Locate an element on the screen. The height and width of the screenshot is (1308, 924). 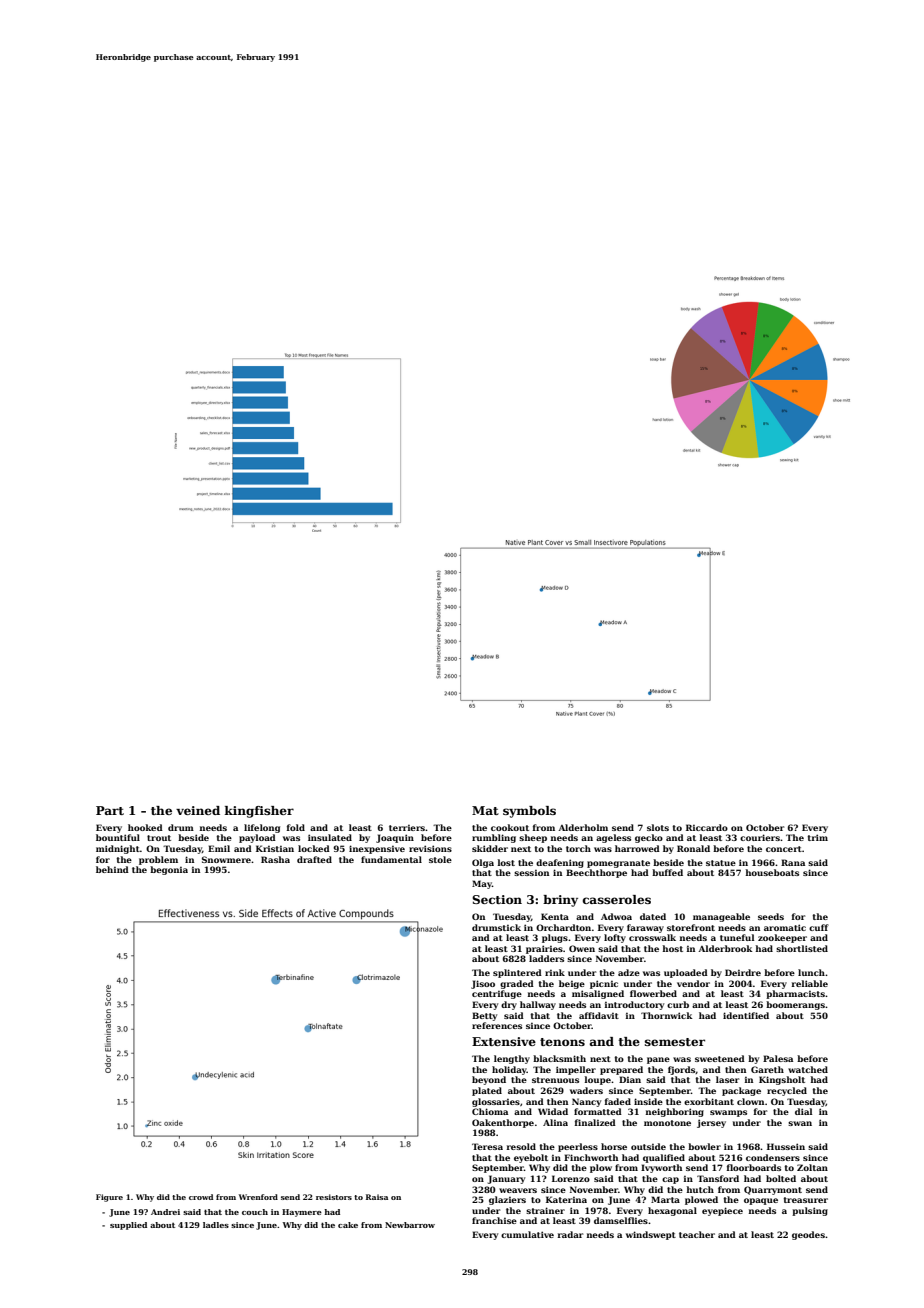
Extensive is located at coordinates (504, 1041).
